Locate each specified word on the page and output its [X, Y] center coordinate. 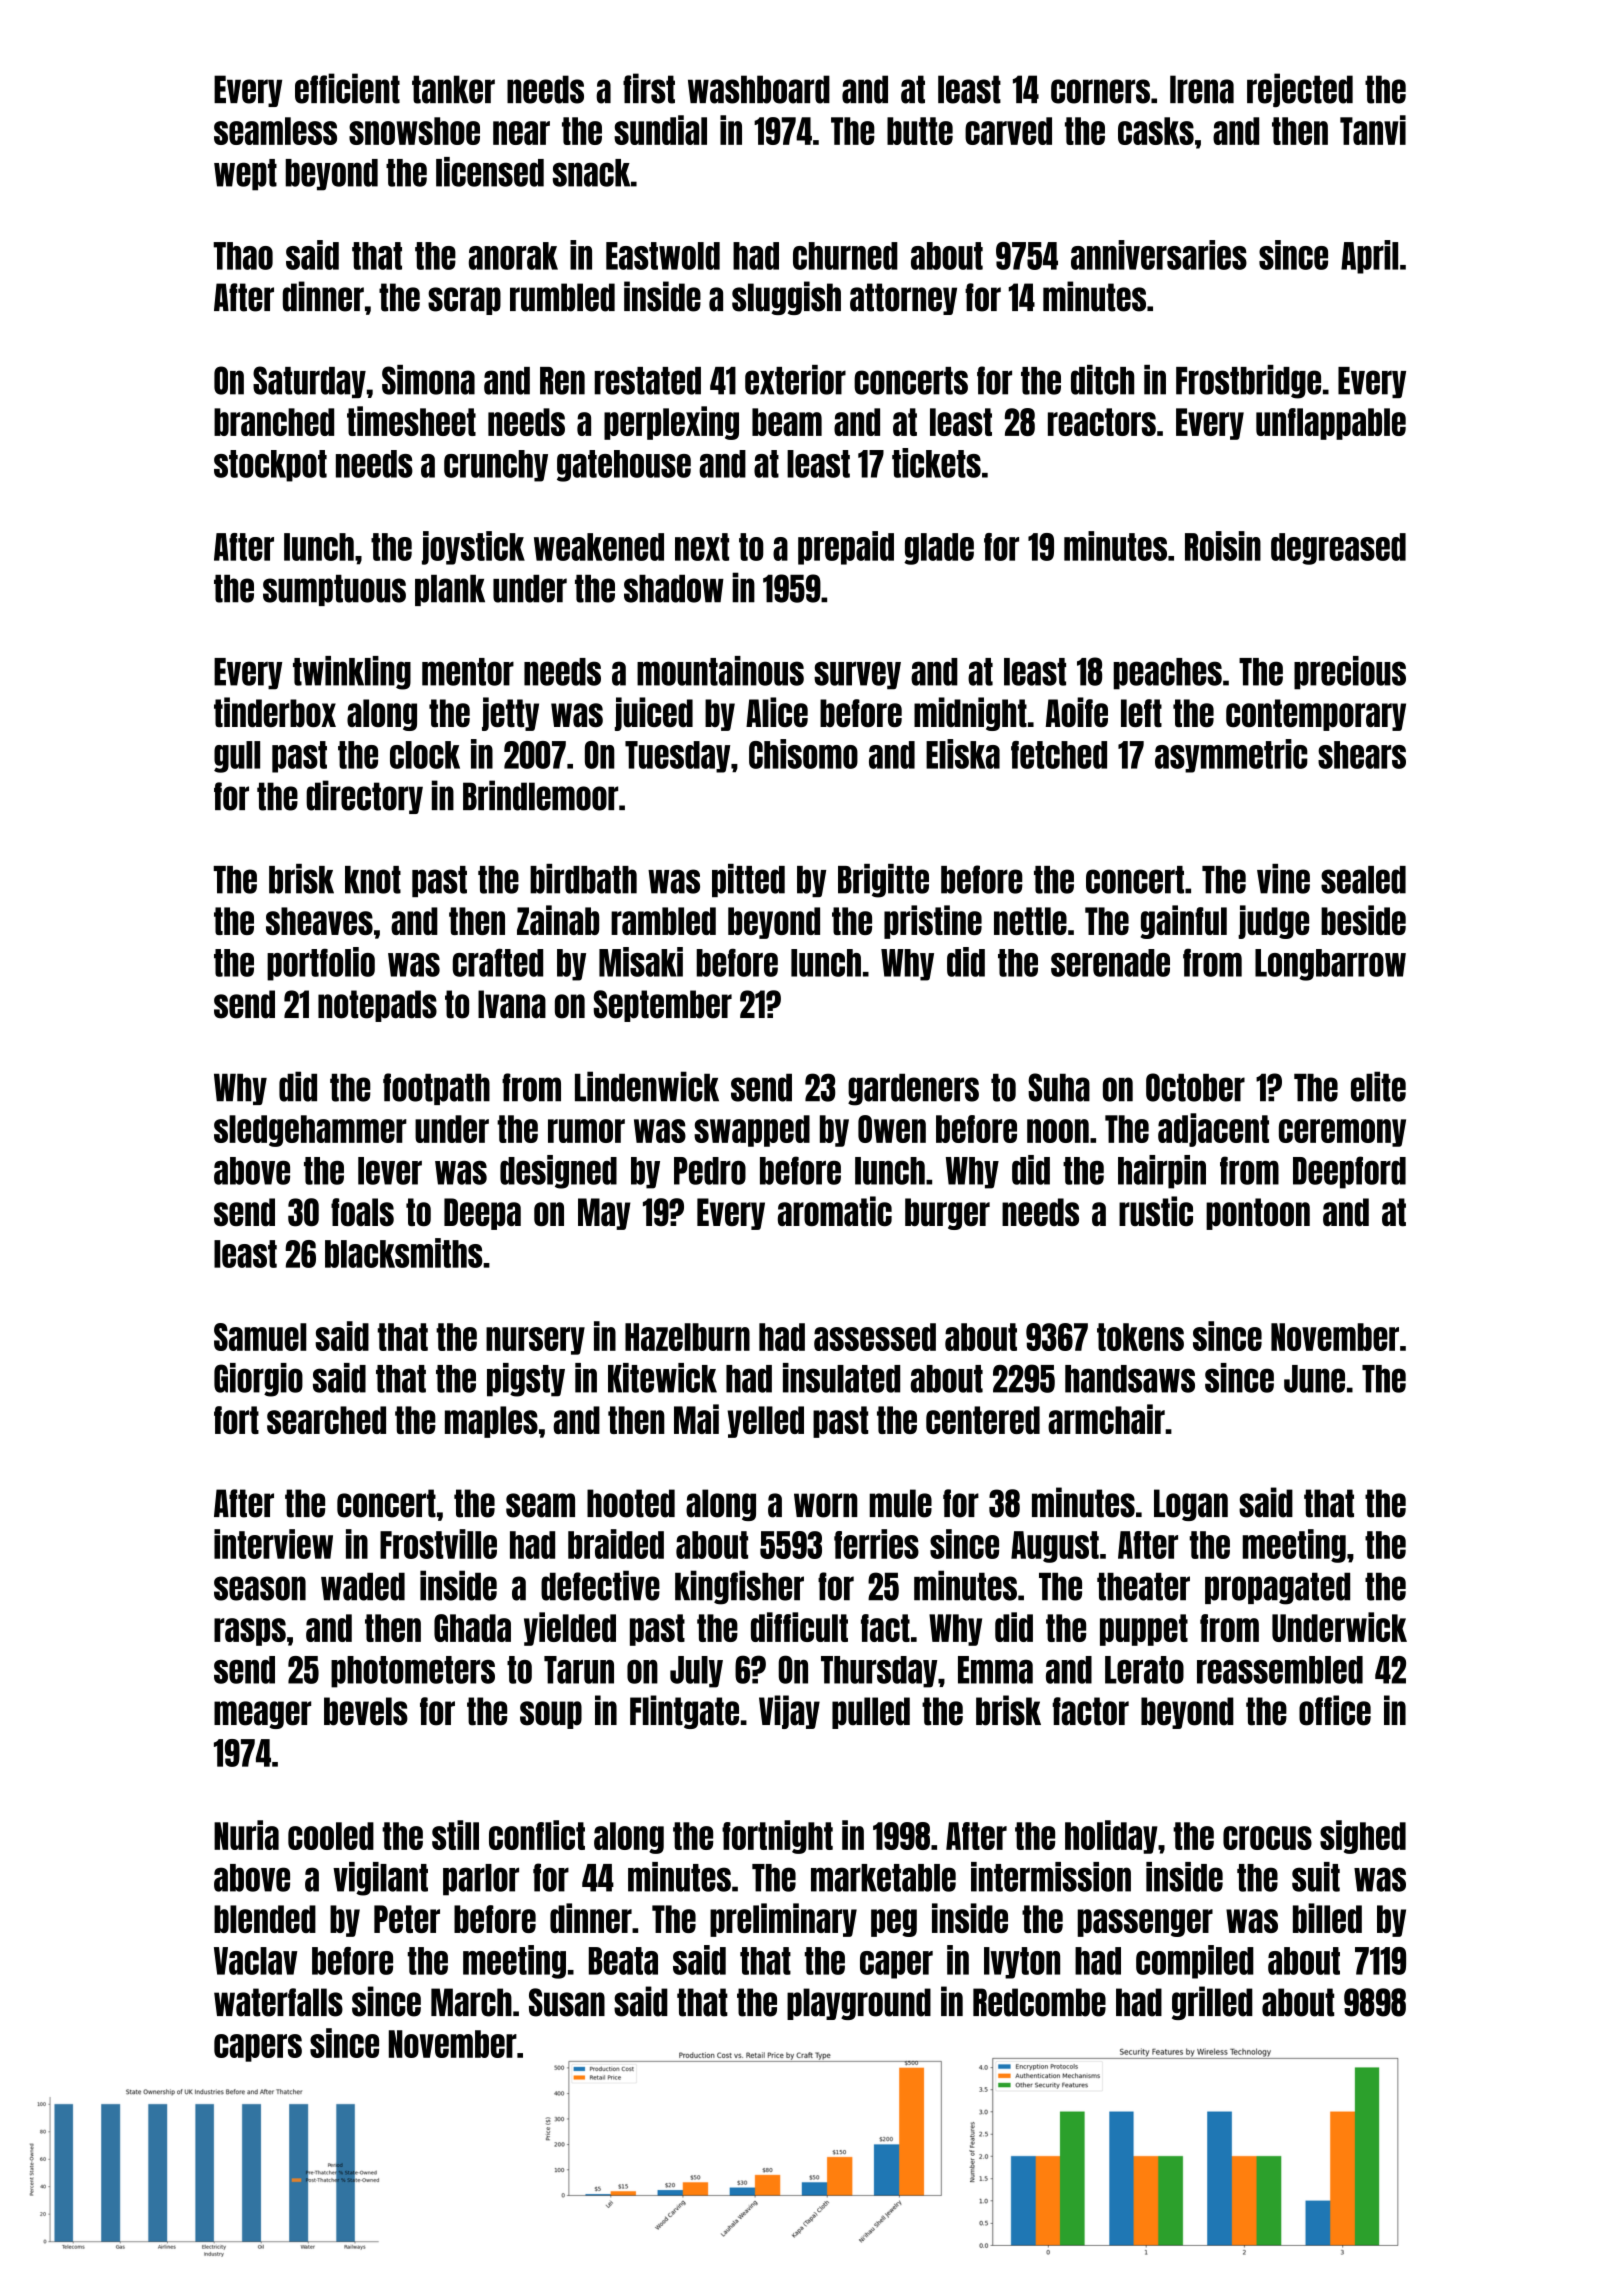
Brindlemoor [540, 795]
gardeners [913, 1090]
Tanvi [1373, 130]
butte [920, 131]
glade [939, 549]
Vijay [789, 1712]
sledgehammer [310, 1131]
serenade [1110, 963]
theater [1143, 1587]
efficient [347, 88]
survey [857, 675]
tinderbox [275, 712]
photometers [413, 1672]
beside [1363, 920]
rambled [663, 921]
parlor [481, 1880]
